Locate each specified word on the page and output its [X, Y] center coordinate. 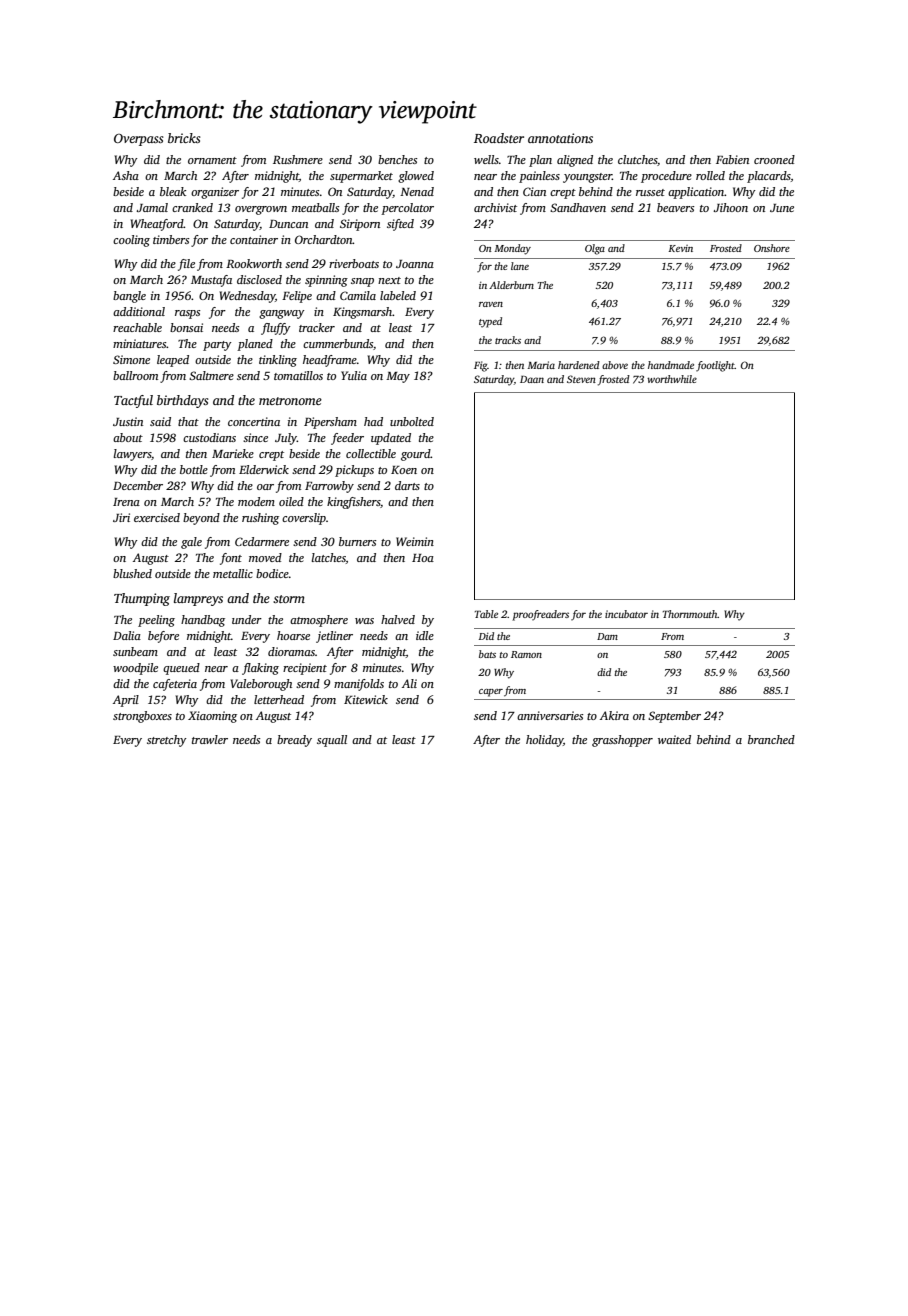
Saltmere [211, 375]
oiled [291, 501]
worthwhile [672, 379]
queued [181, 669]
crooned [774, 159]
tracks [508, 340]
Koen [404, 470]
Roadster [499, 138]
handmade [671, 365]
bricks [184, 138]
